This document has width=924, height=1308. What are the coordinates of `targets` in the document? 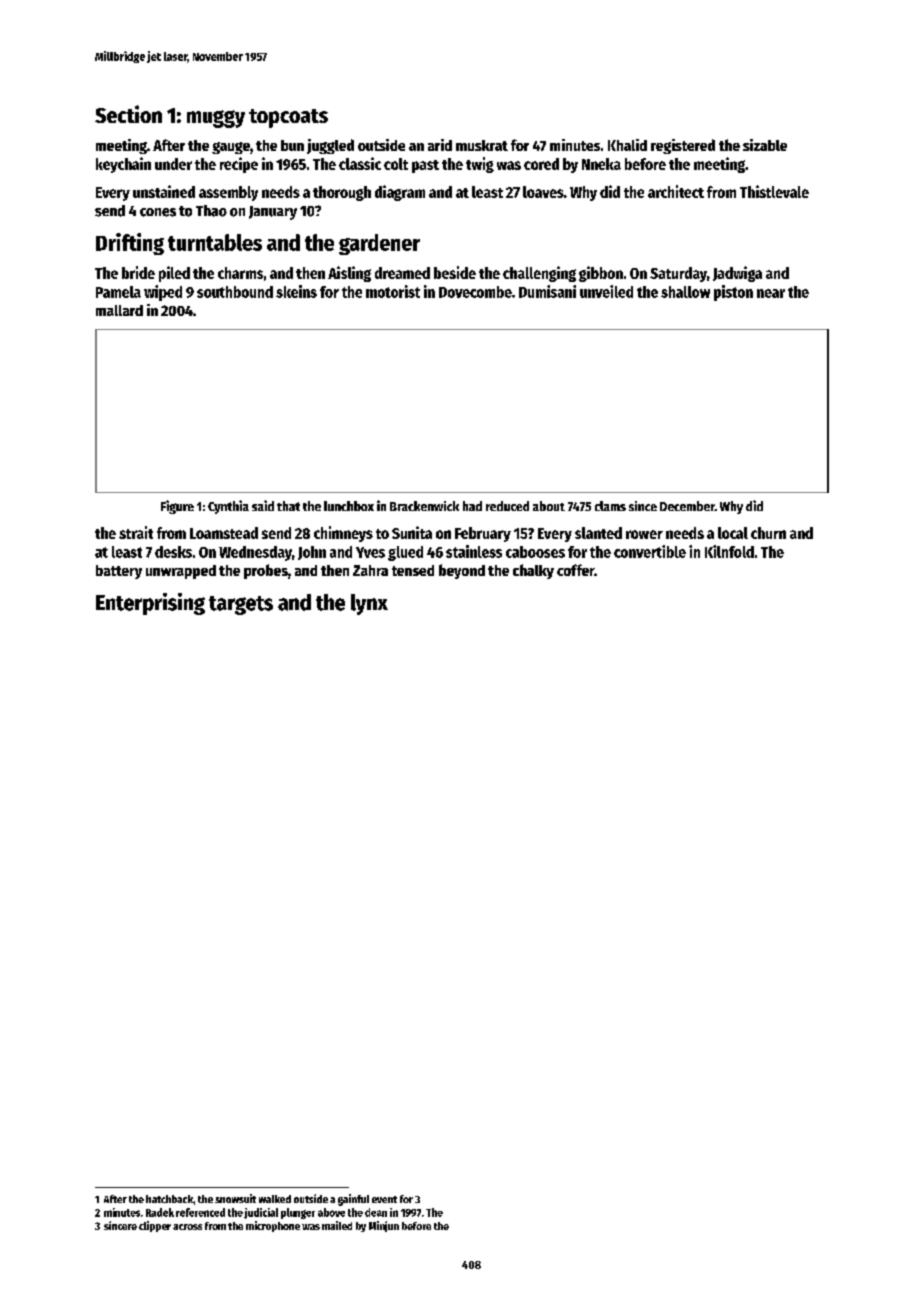 It's located at (241, 605).
